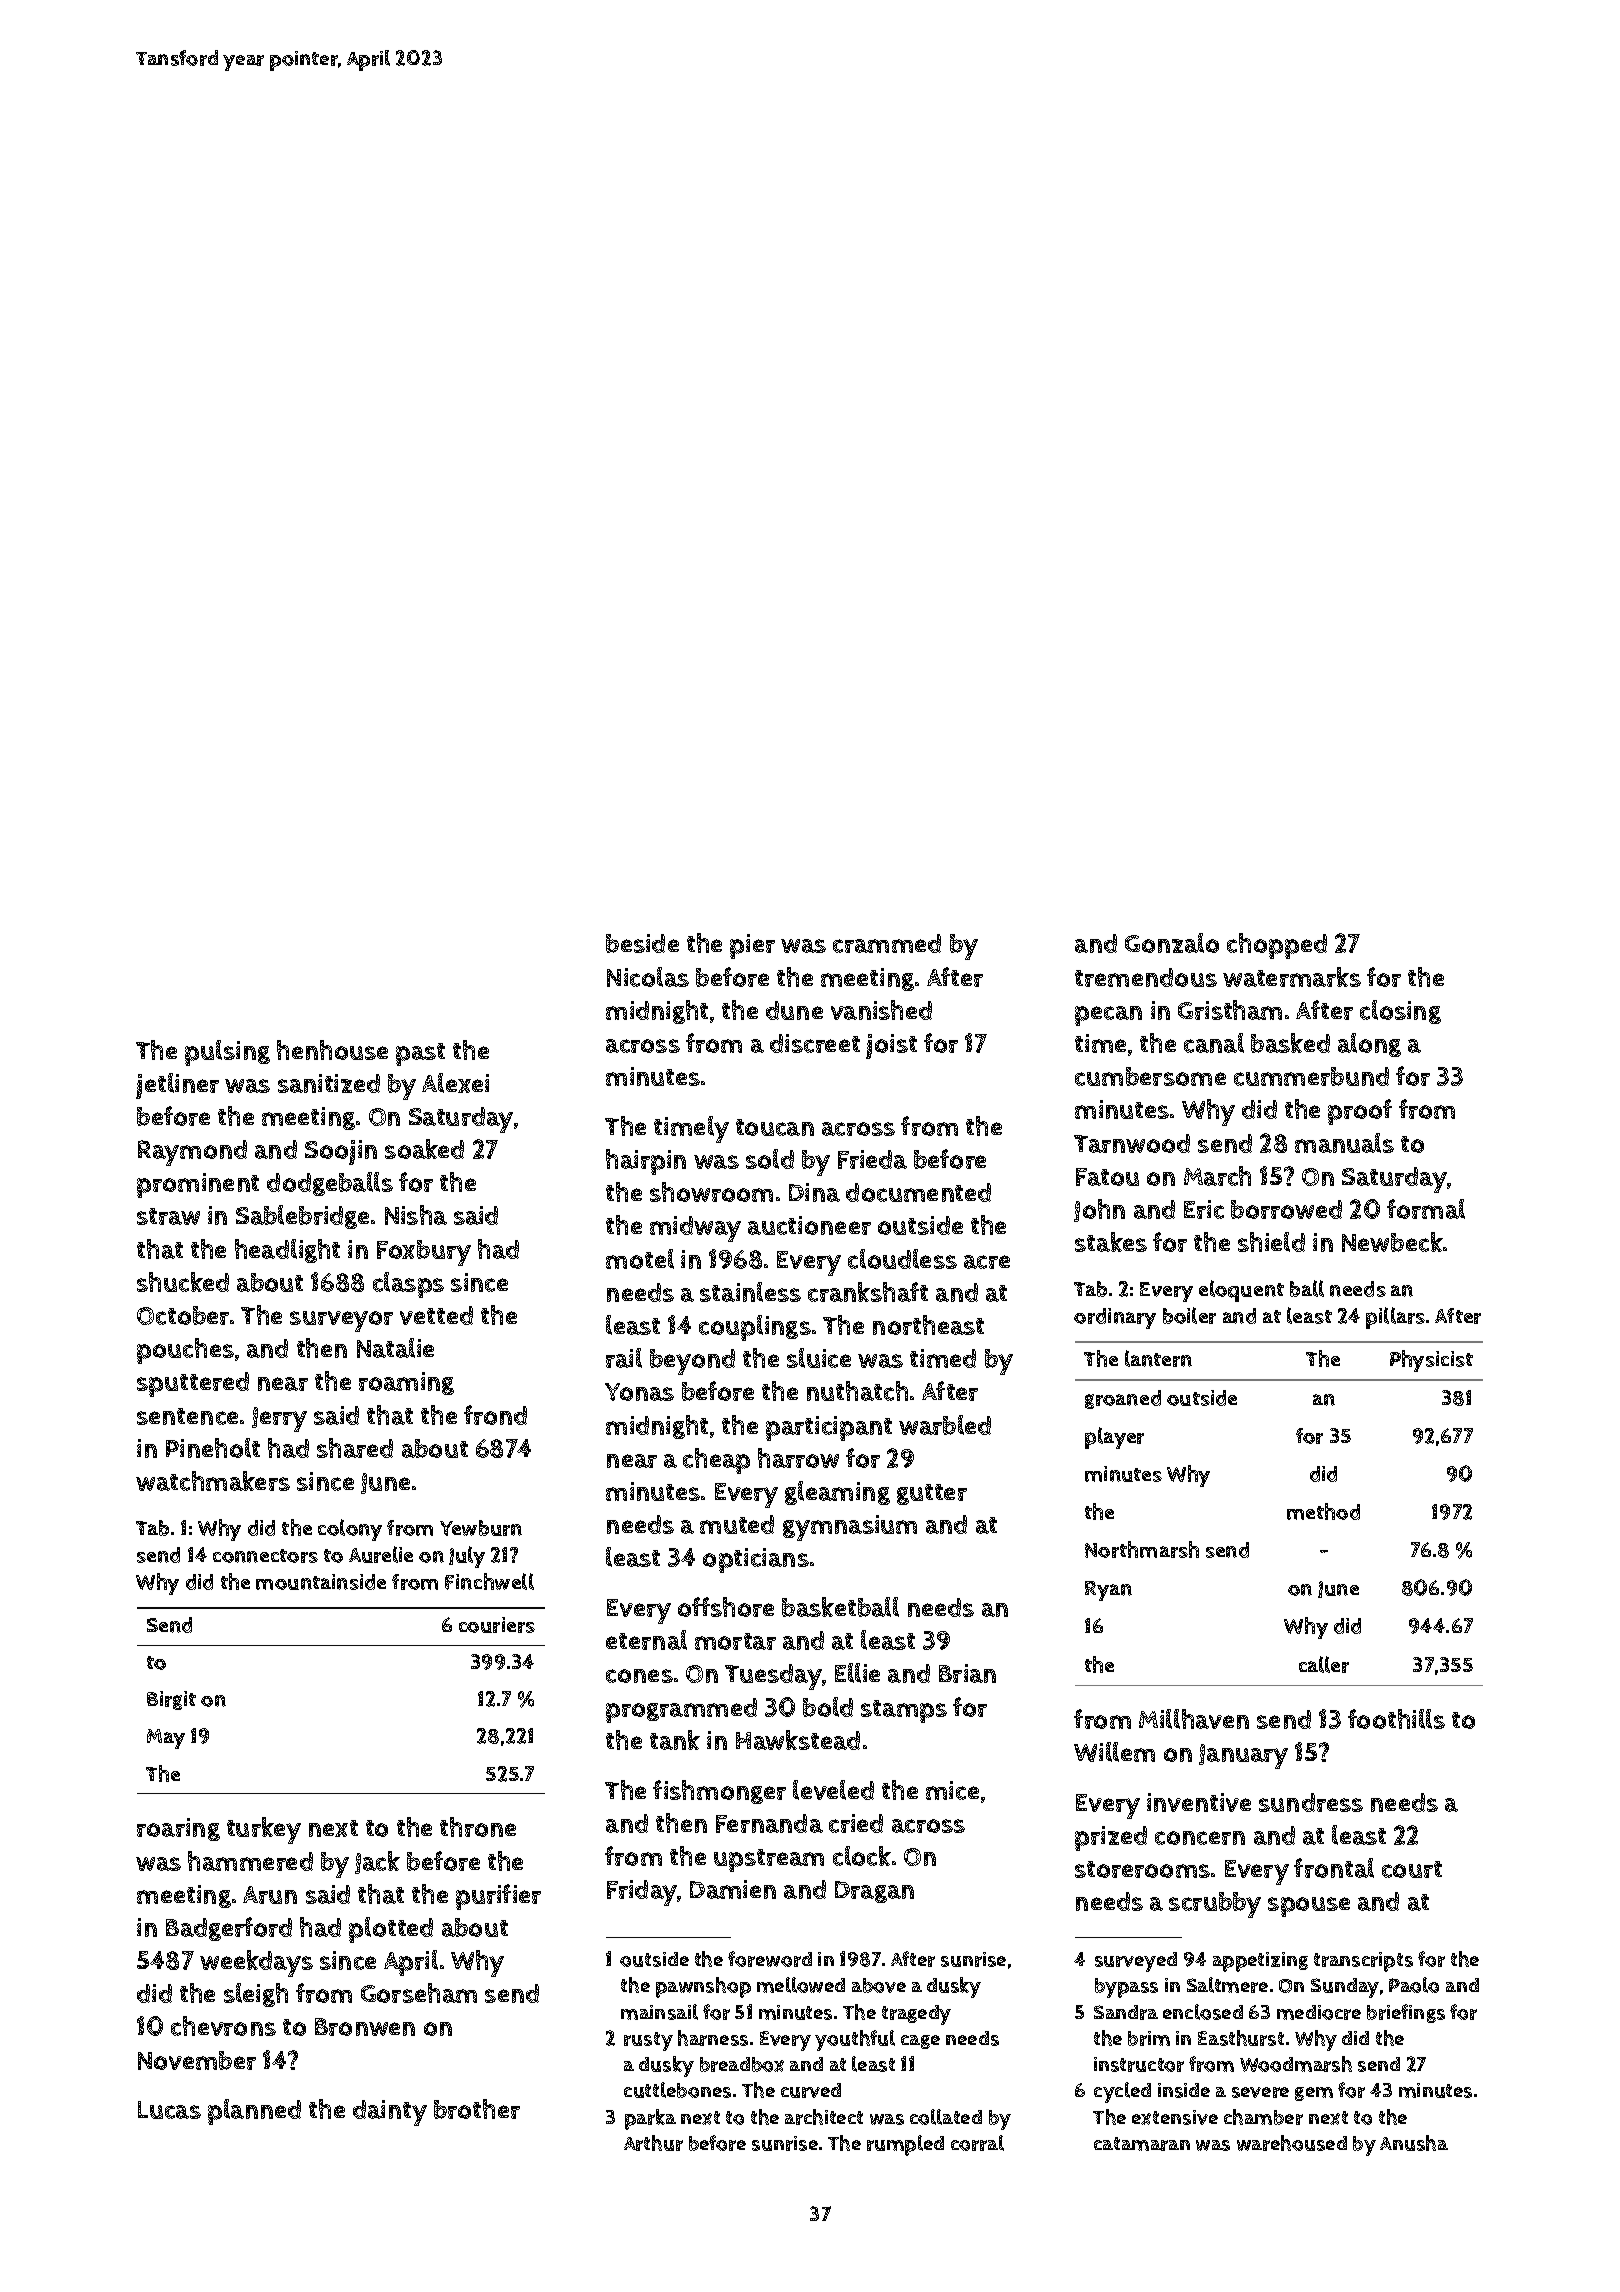 This image has width=1620, height=2292. I want to click on Raymond, so click(192, 1153).
